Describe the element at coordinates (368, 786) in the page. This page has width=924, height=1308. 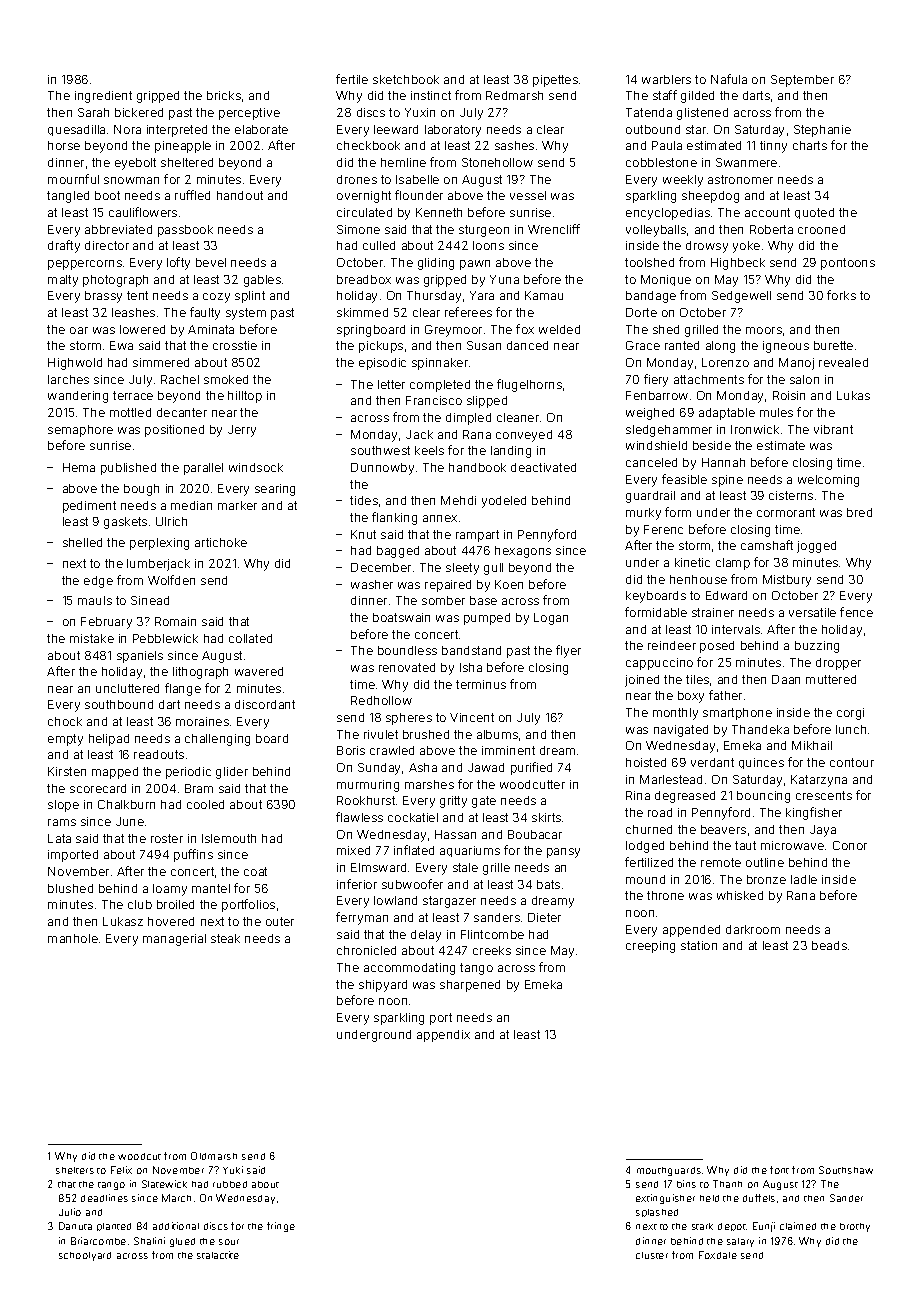
I see `murmuring` at that location.
